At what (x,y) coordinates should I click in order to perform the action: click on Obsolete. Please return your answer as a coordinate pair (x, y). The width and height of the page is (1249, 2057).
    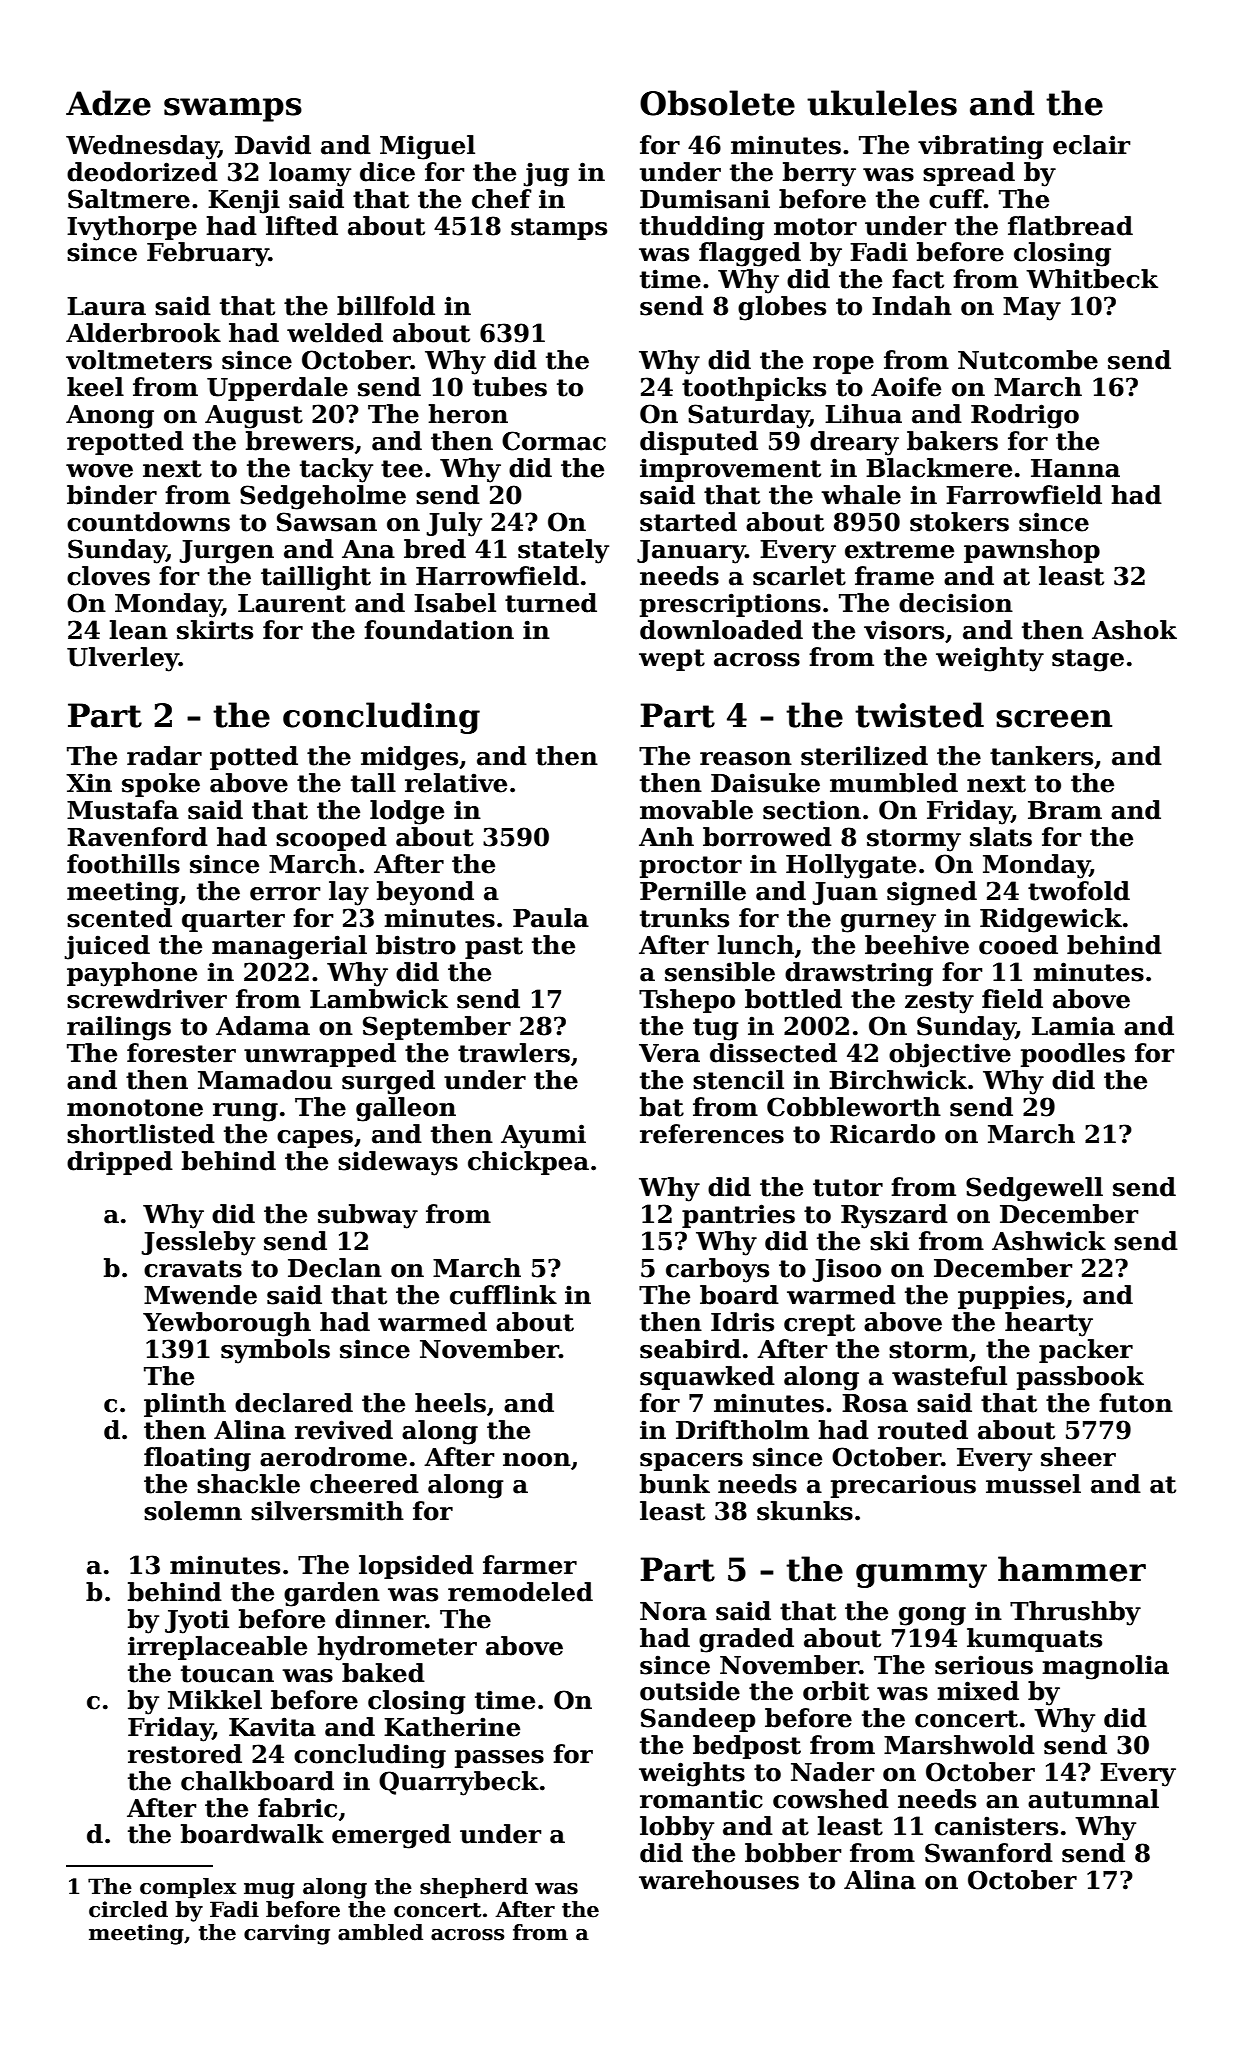
    Looking at the image, I should click on (717, 103).
